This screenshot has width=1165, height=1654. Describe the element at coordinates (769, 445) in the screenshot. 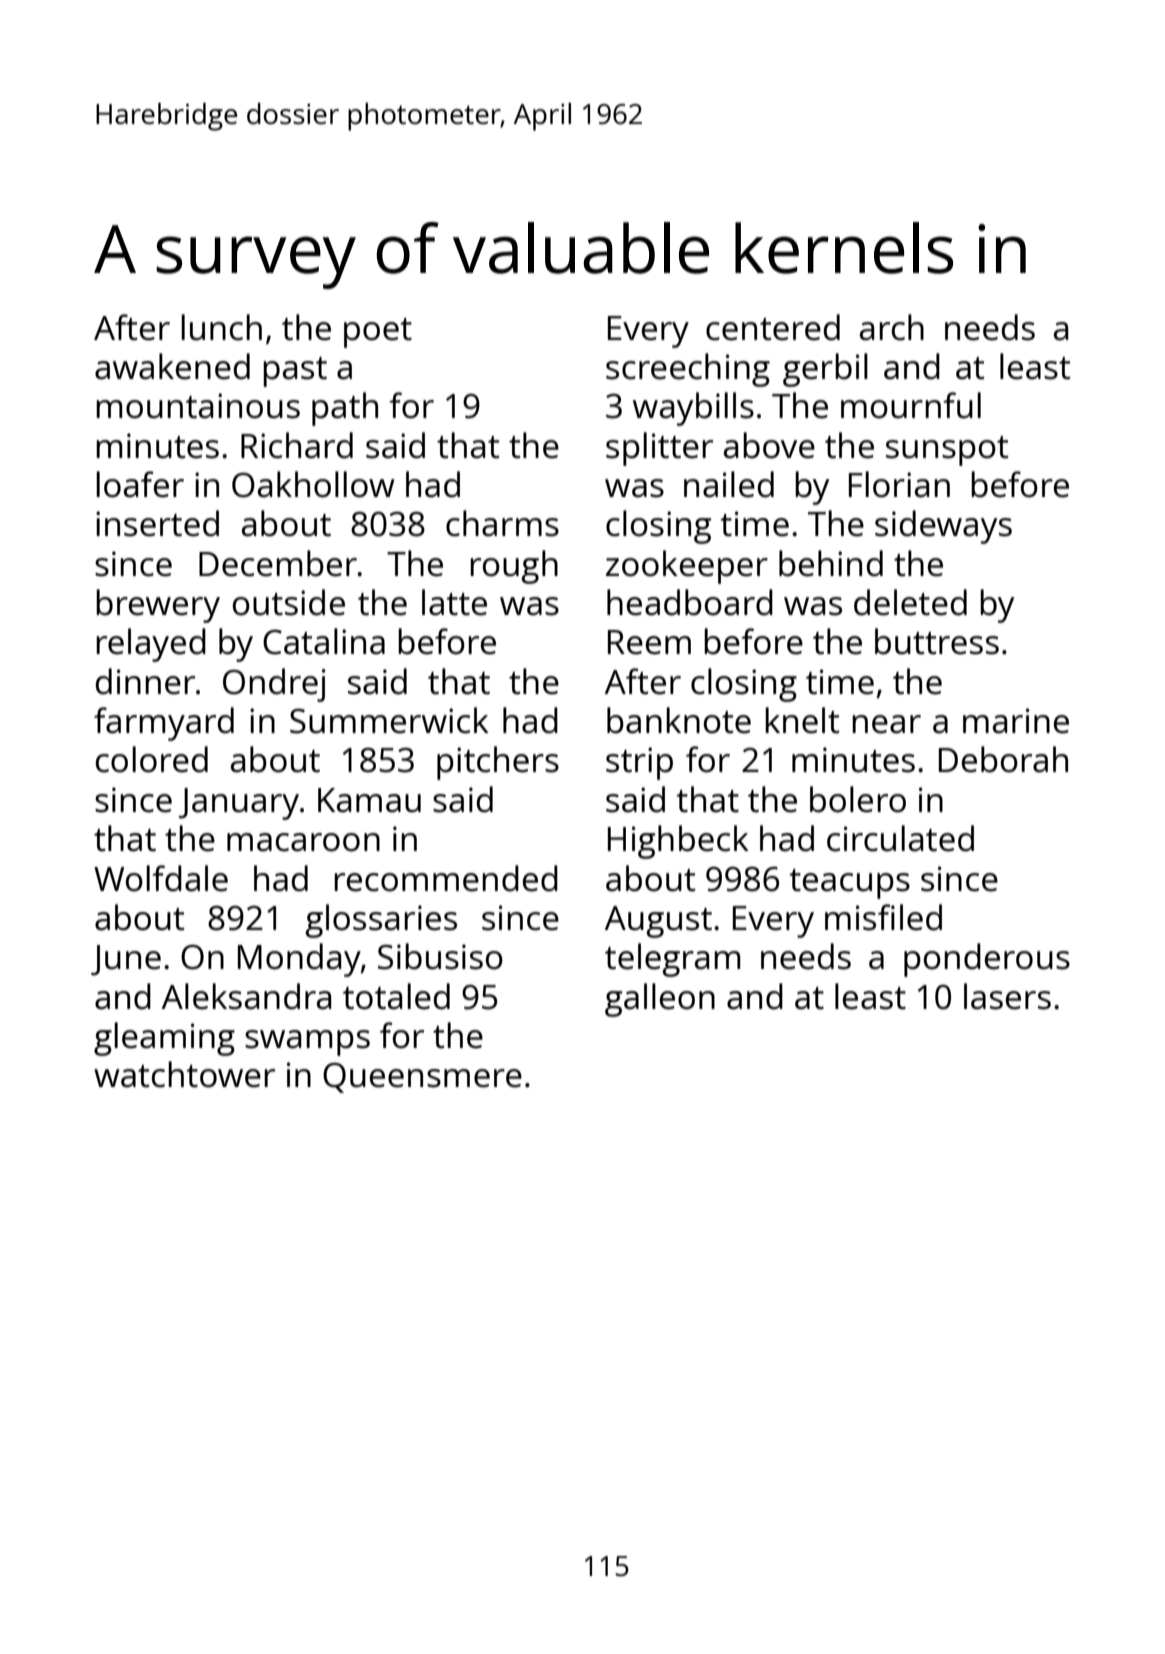

I see `above` at that location.
